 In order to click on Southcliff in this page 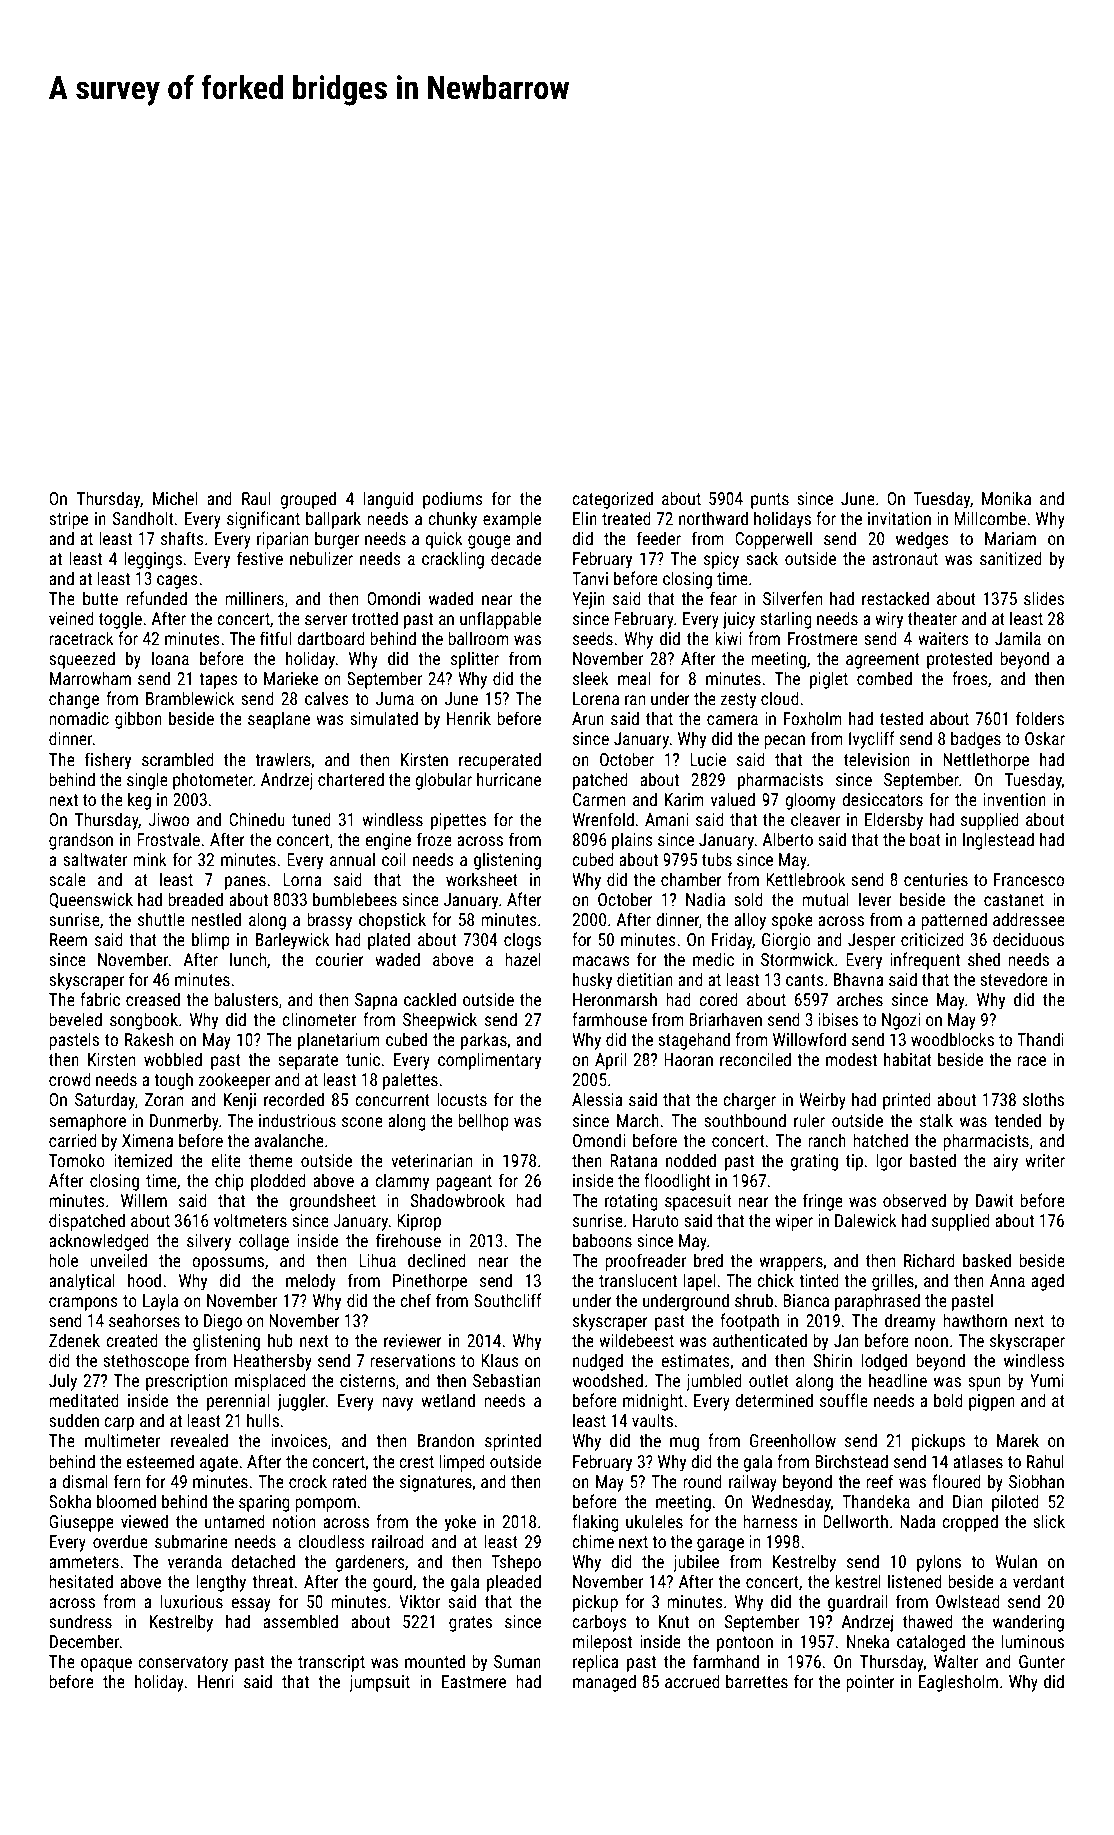, I will do `click(508, 1300)`.
